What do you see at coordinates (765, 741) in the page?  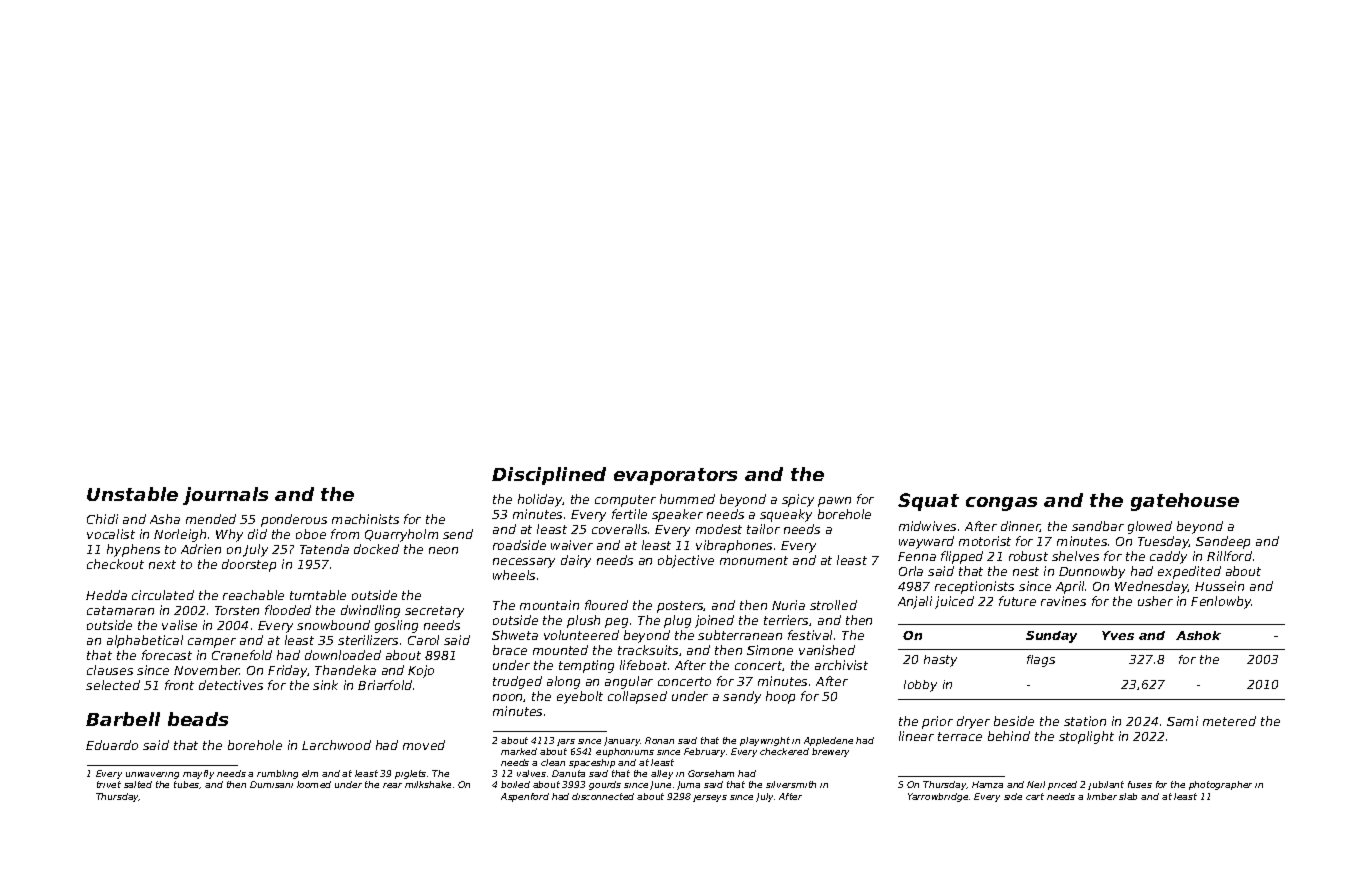 I see `playwright` at bounding box center [765, 741].
